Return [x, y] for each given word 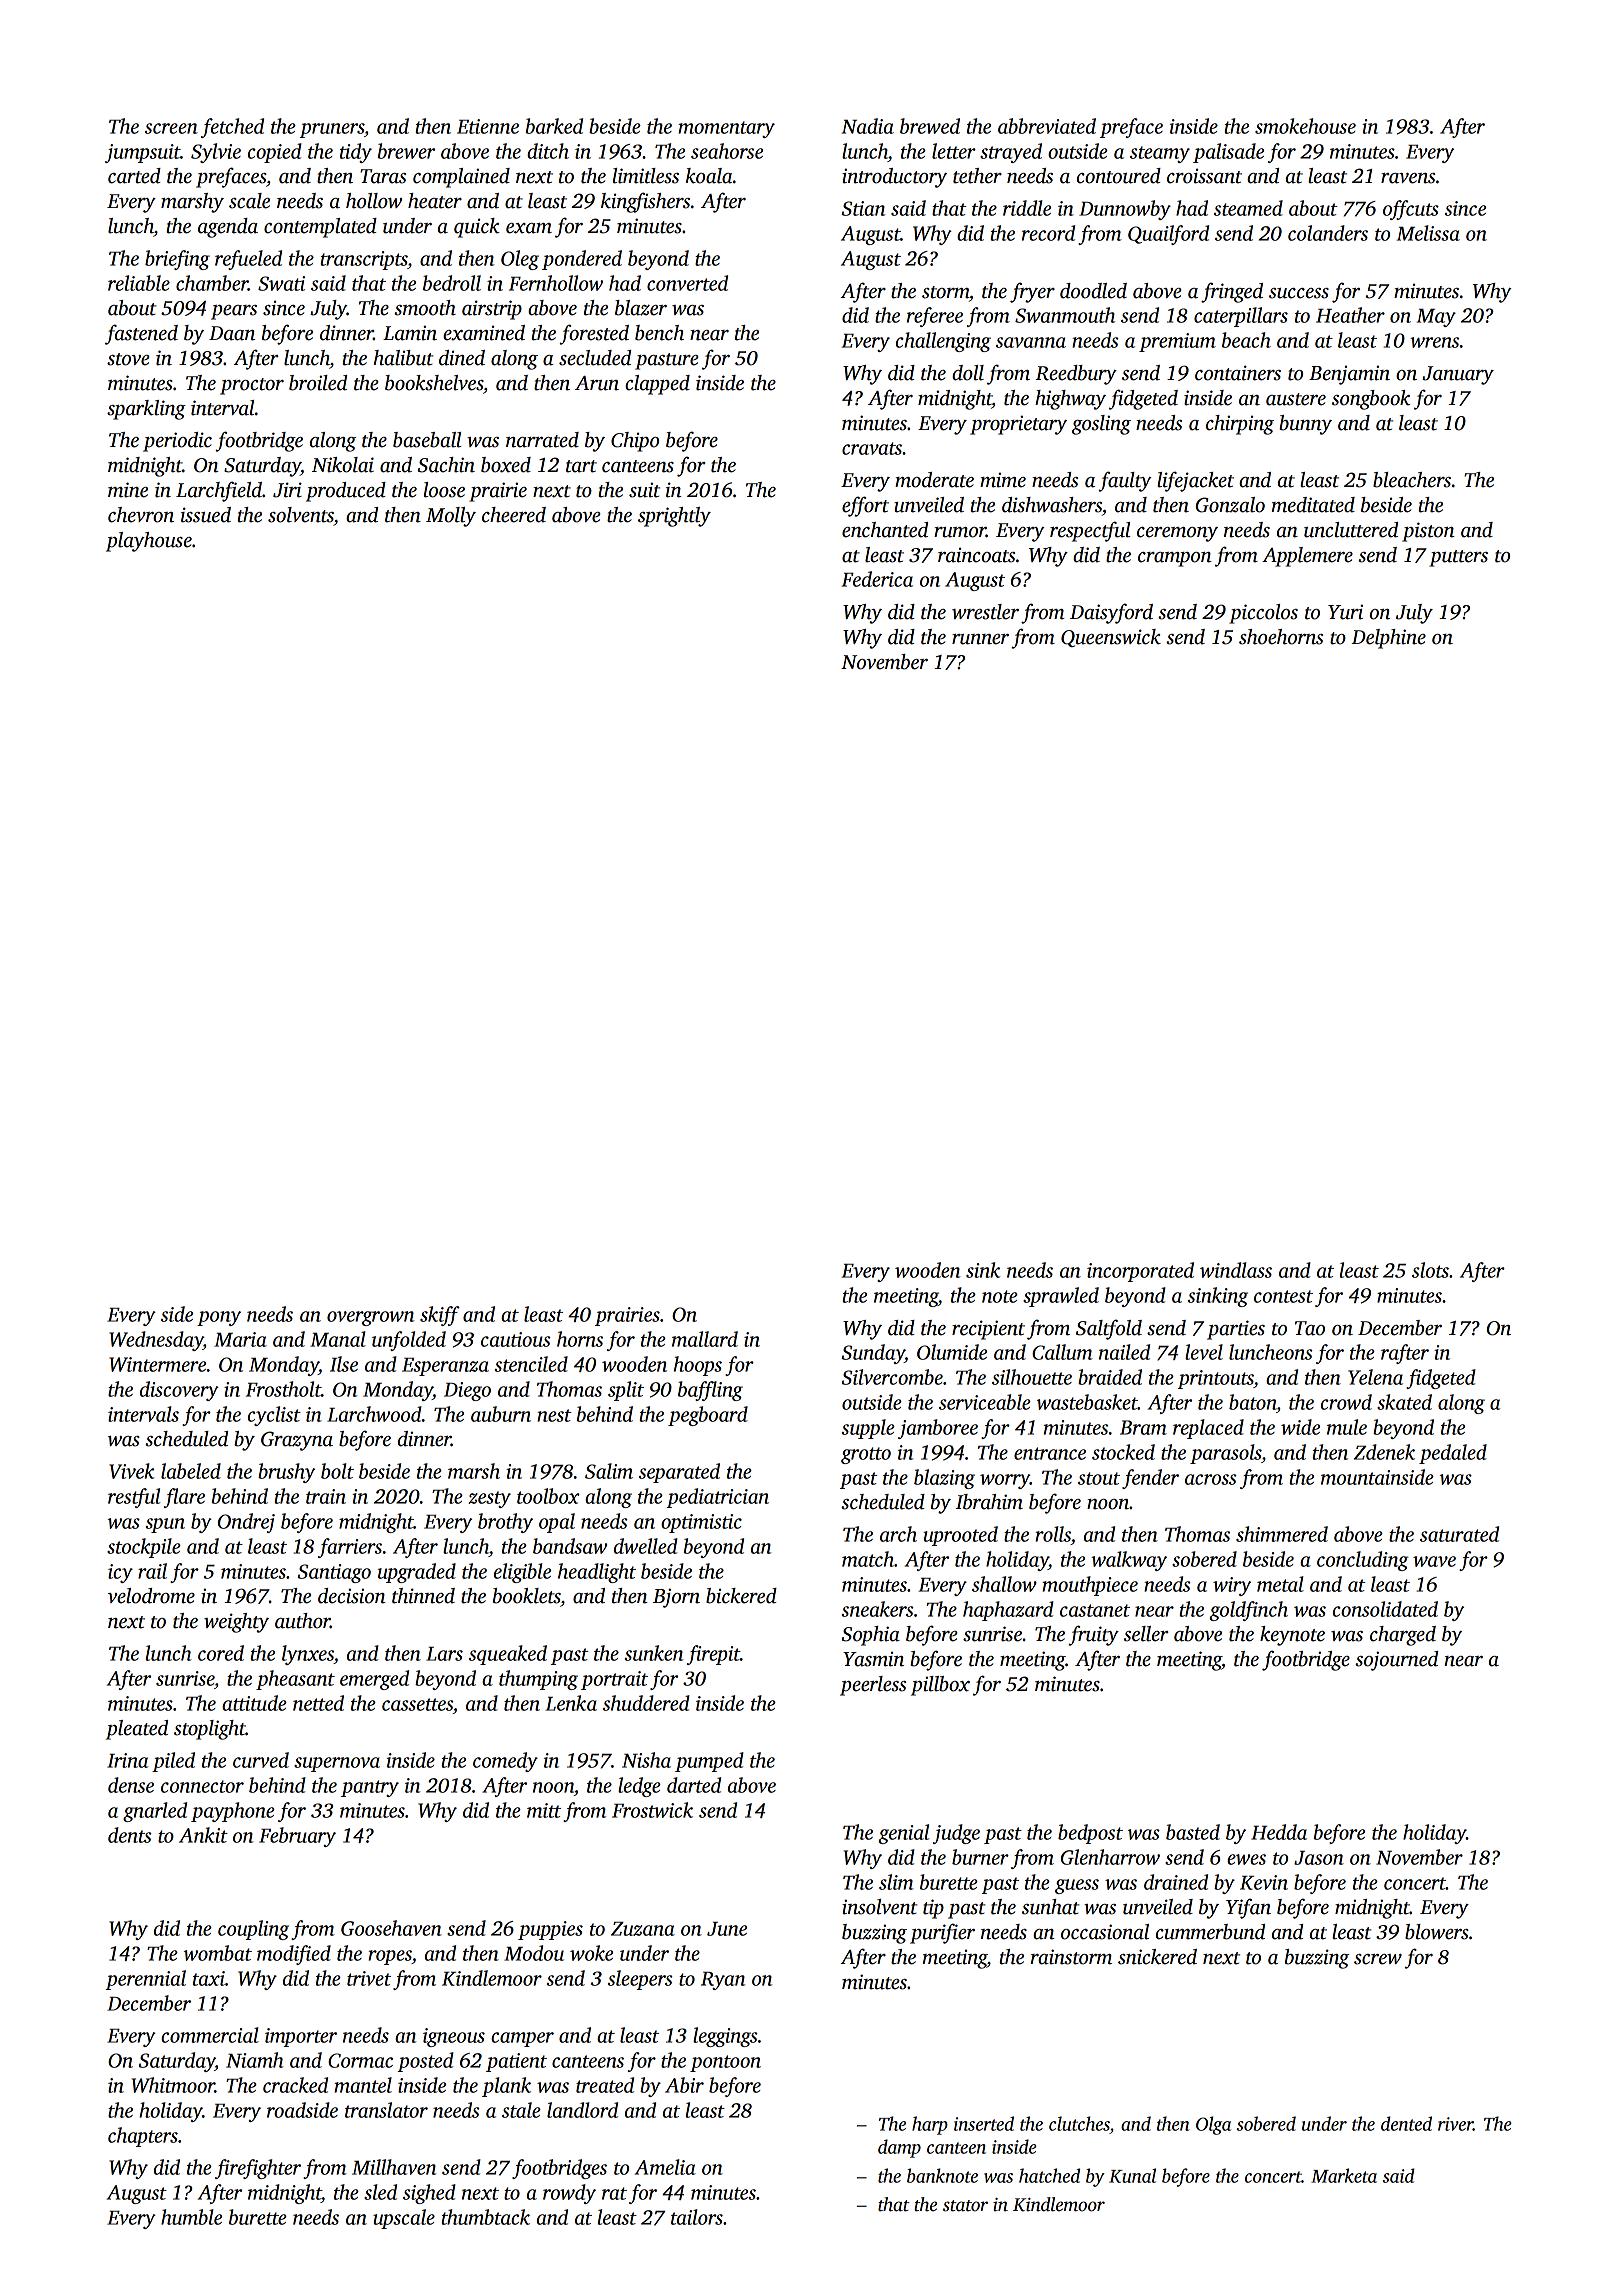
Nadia [868, 126]
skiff [440, 1316]
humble [191, 2217]
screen [171, 128]
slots [1430, 1270]
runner [980, 639]
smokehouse [1305, 126]
